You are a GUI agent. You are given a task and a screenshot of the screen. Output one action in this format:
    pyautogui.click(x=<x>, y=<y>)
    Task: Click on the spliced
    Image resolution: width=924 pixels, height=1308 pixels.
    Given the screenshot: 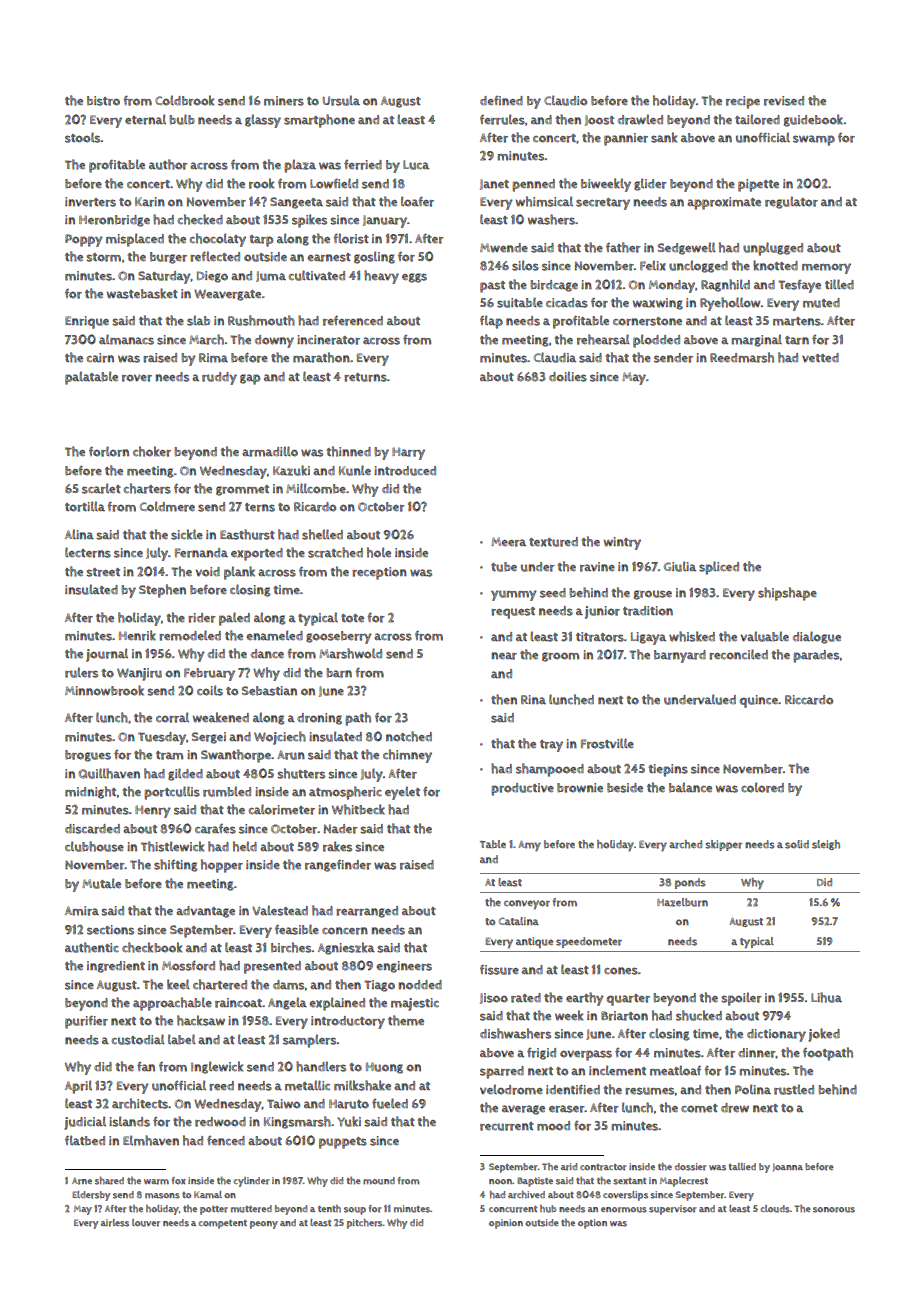 What is the action you would take?
    pyautogui.click(x=719, y=568)
